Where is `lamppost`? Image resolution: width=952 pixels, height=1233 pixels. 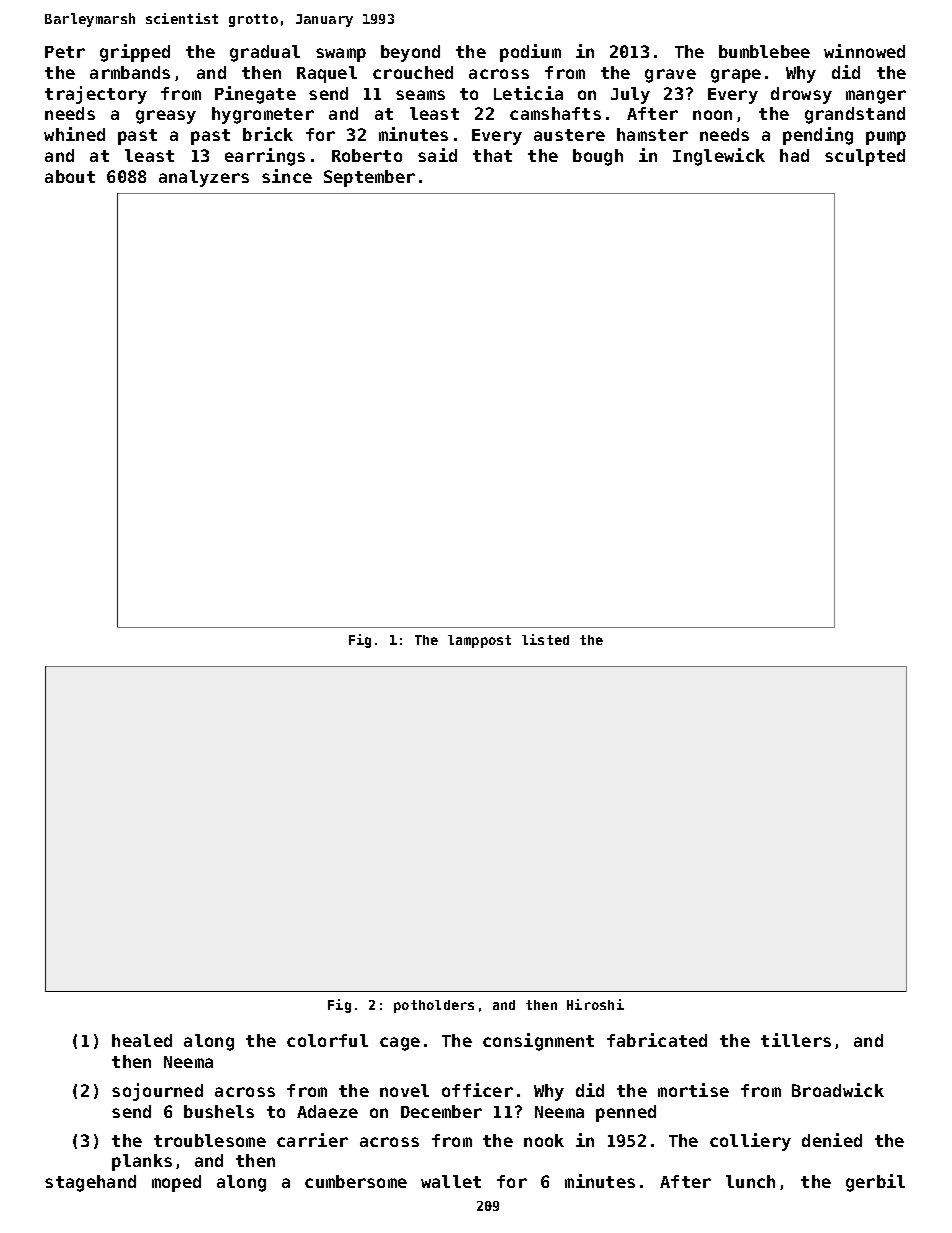
lamppost is located at coordinates (479, 641).
